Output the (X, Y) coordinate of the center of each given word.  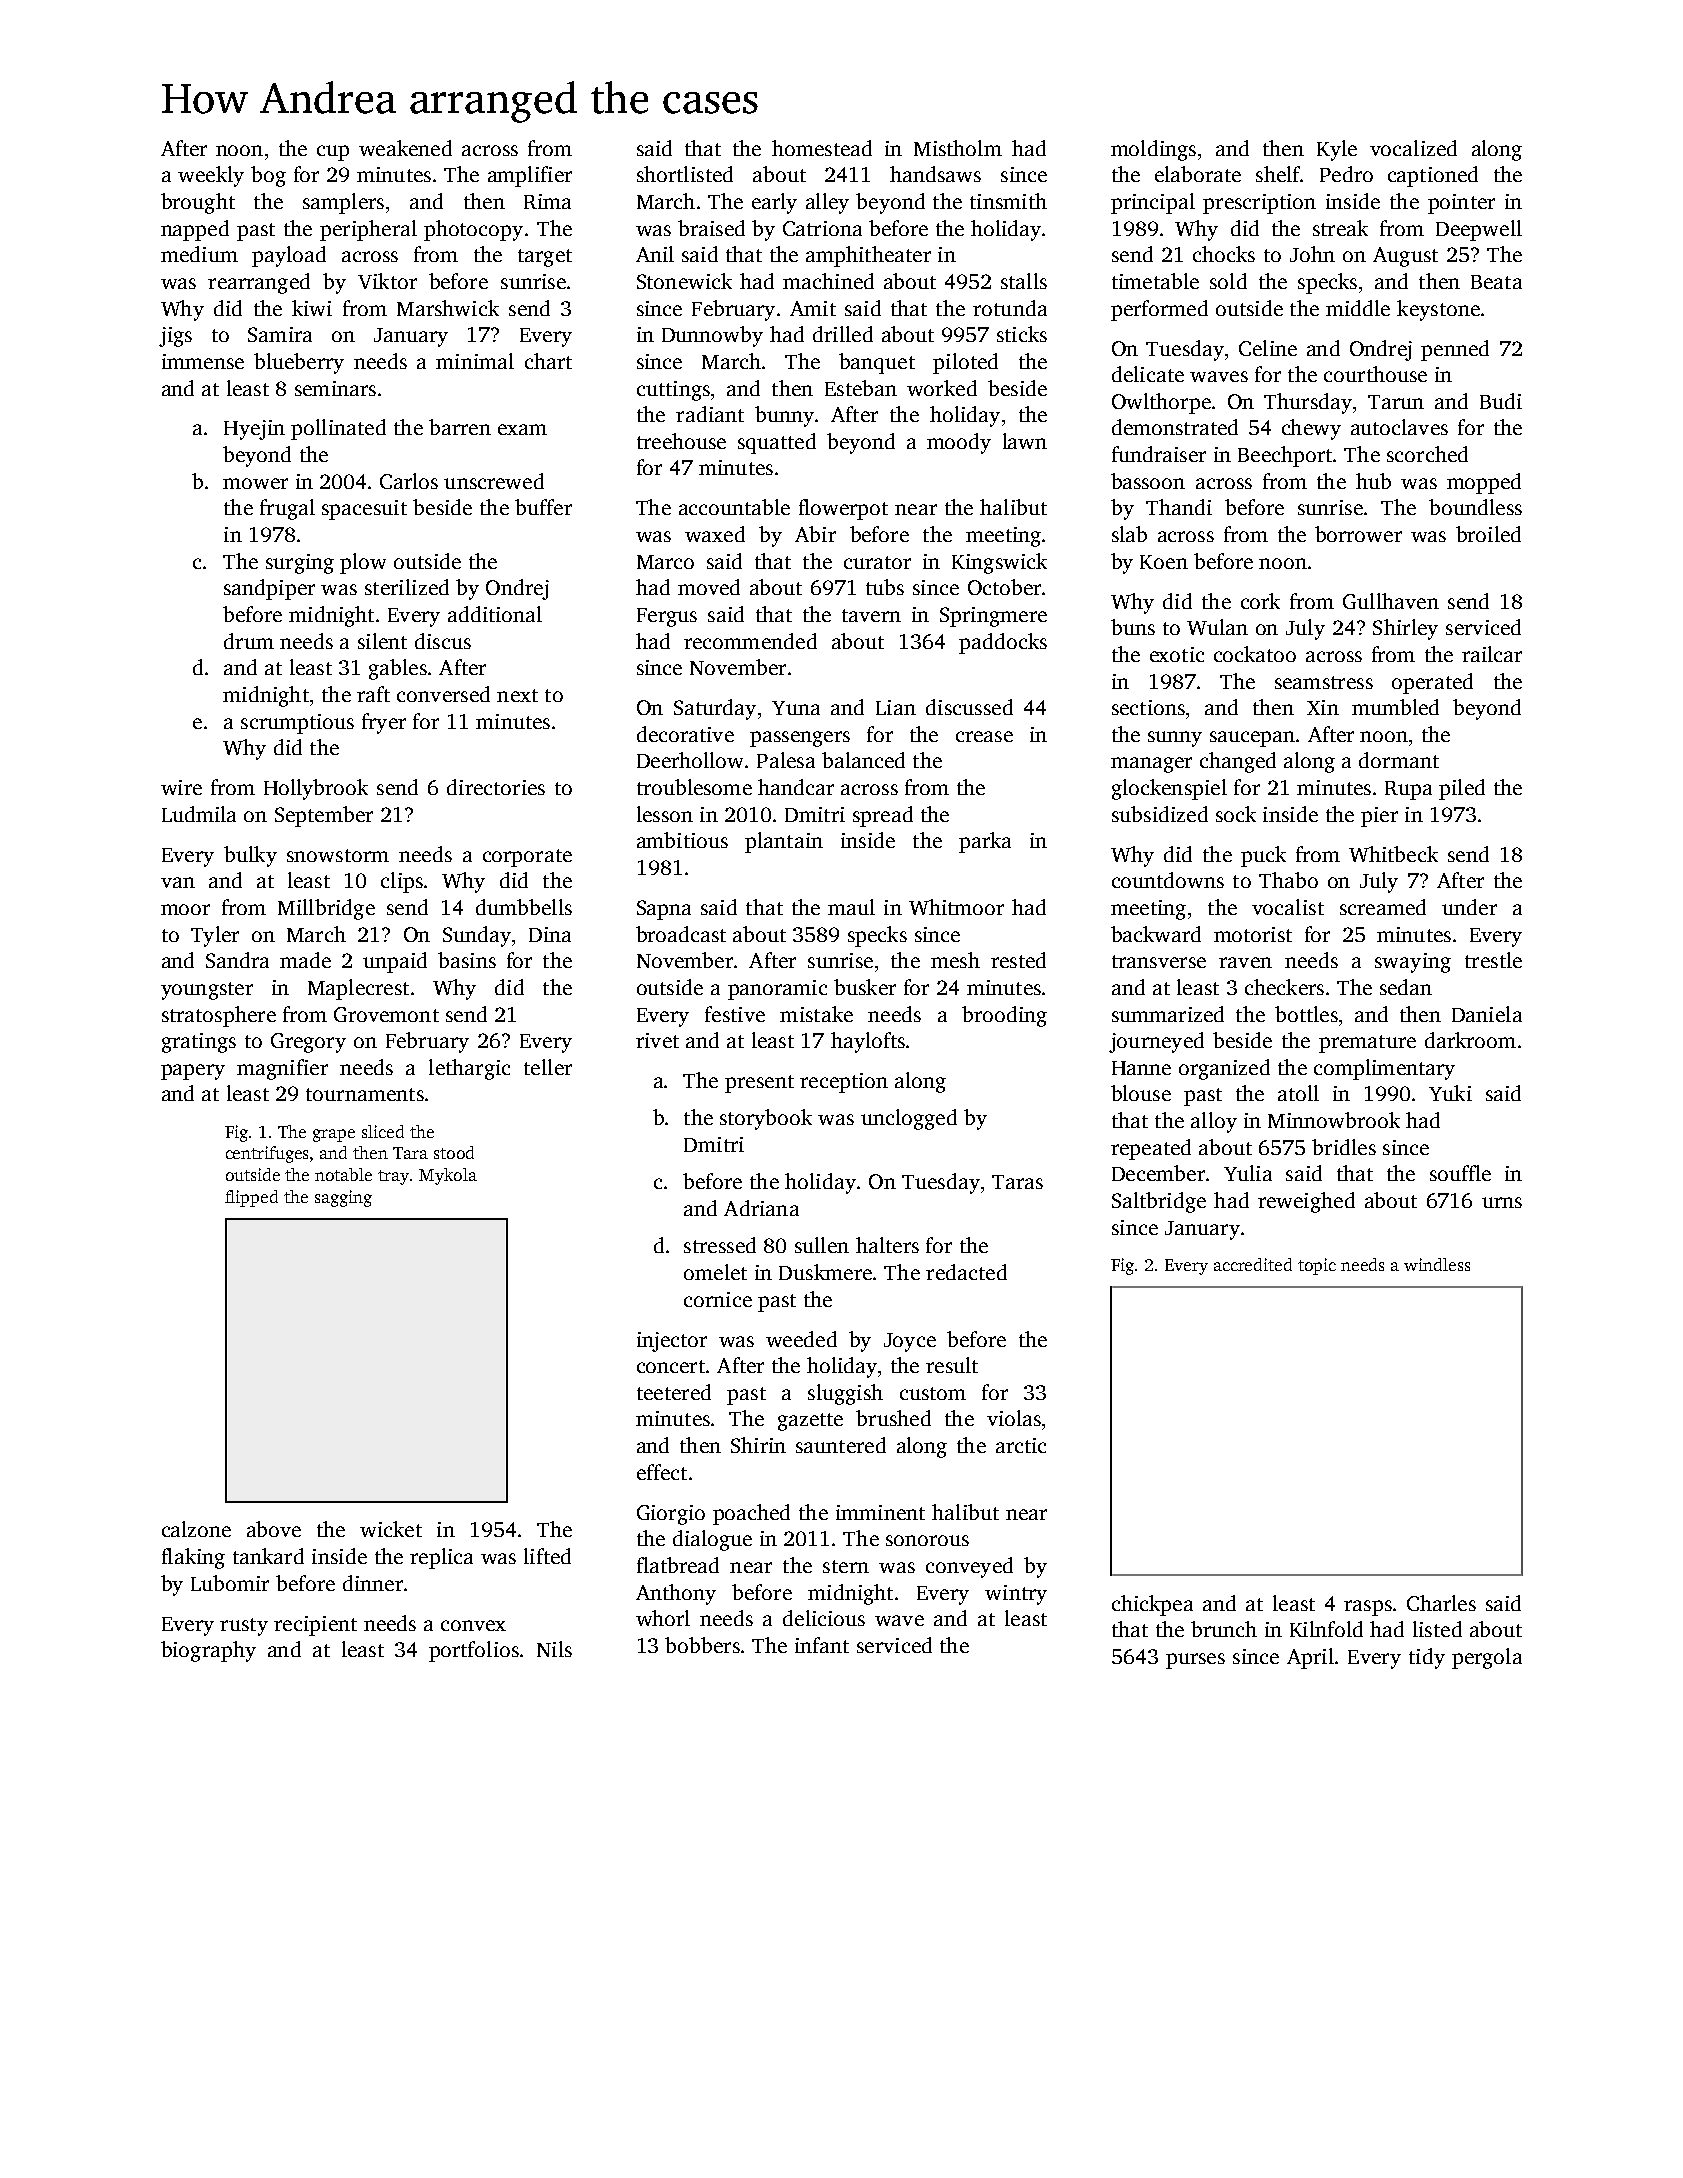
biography (208, 1651)
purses (1195, 1661)
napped (195, 230)
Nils (554, 1649)
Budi (1501, 401)
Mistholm (958, 148)
